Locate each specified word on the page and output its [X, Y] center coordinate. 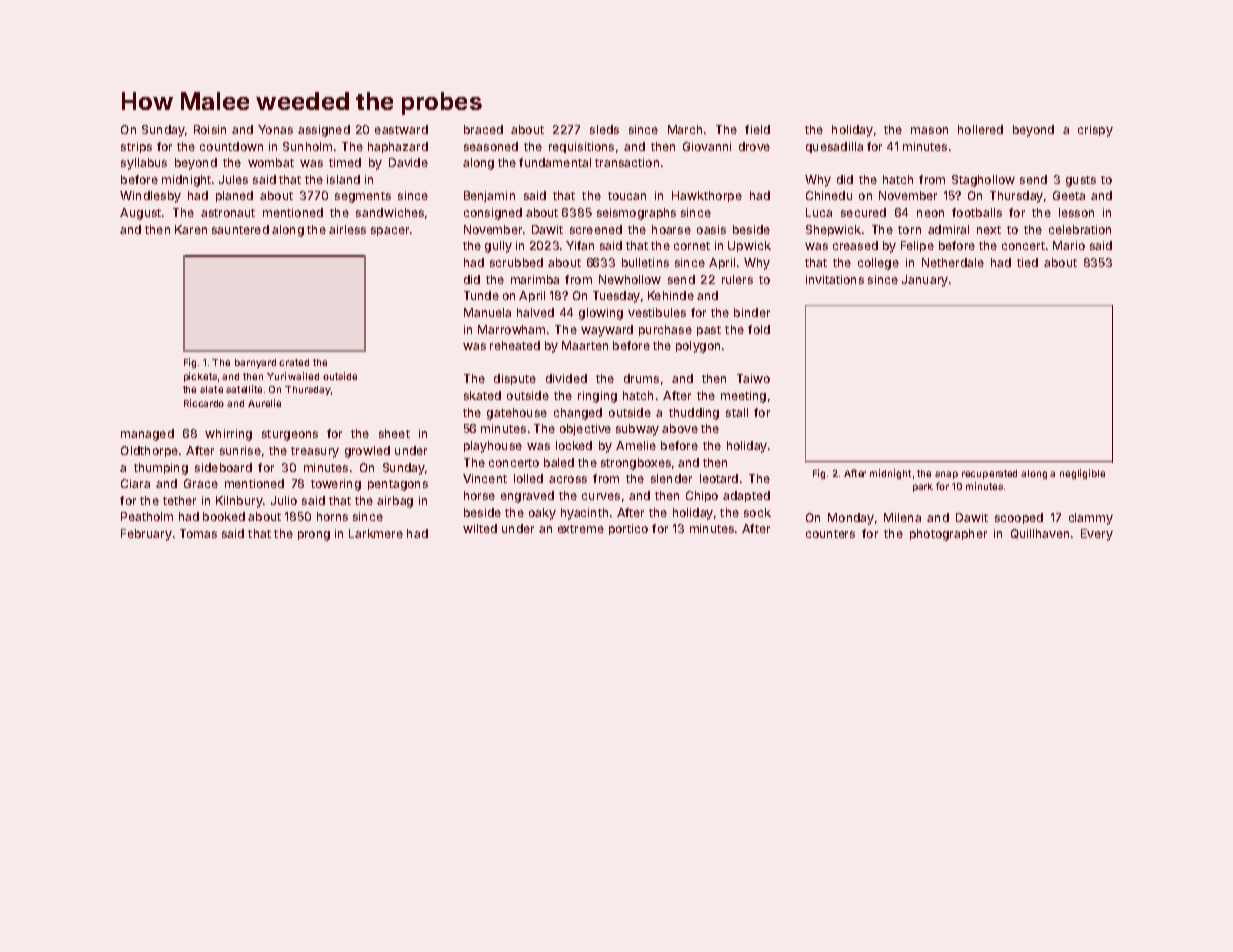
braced [483, 129]
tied [1027, 262]
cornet [692, 246]
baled [559, 462]
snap [946, 475]
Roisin [210, 129]
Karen [191, 229]
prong [314, 536]
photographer [948, 535]
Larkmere [376, 533]
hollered [980, 129]
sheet [394, 433]
